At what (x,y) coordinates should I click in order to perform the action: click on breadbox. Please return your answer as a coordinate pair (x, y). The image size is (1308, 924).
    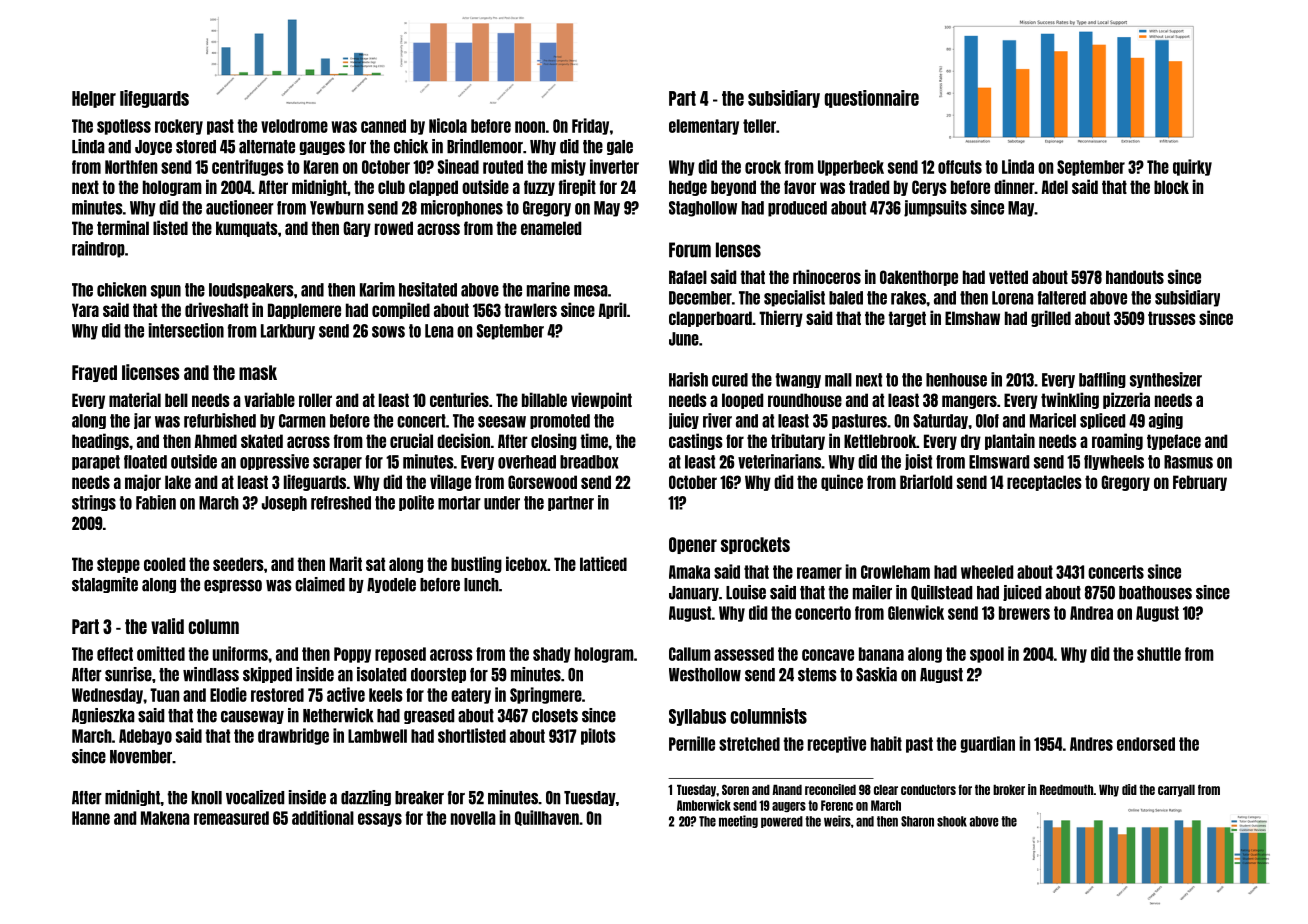
    Looking at the image, I should click on (589, 462).
